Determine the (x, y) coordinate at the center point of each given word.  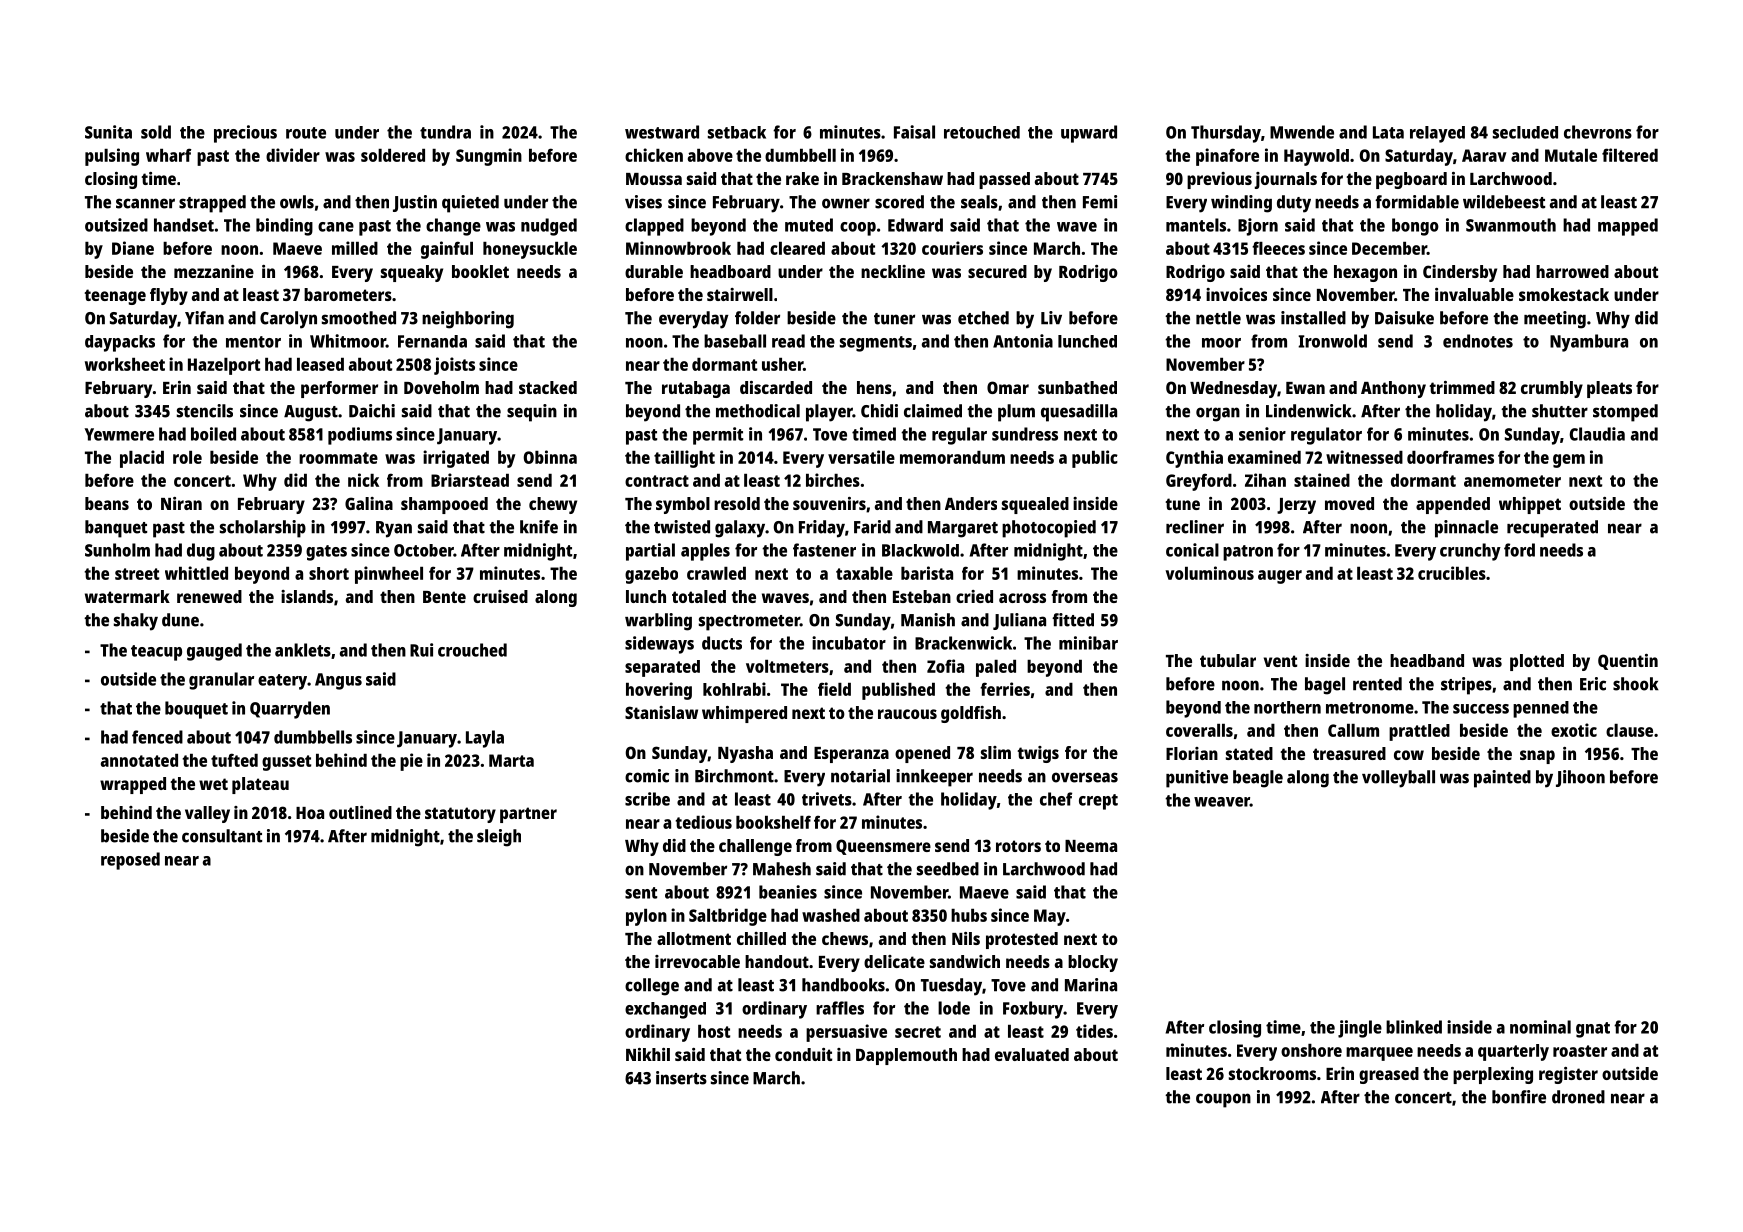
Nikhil (648, 1054)
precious (245, 134)
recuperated (1552, 529)
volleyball (1398, 779)
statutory (460, 815)
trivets (827, 799)
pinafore (1227, 157)
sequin (532, 413)
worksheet (125, 364)
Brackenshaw (892, 178)
